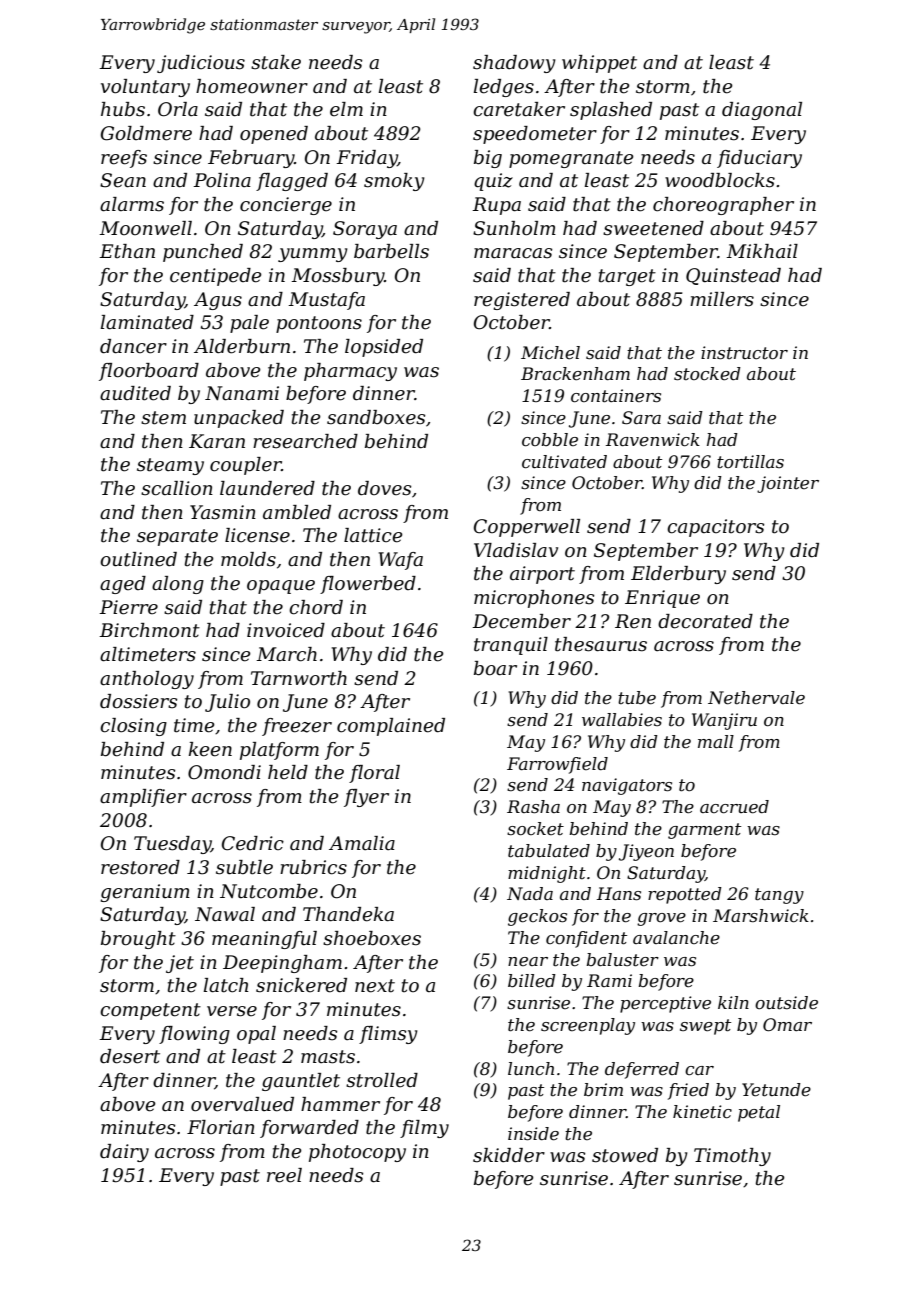 The height and width of the image is (1308, 924). Describe the element at coordinates (130, 1056) in the image. I see `desert` at that location.
